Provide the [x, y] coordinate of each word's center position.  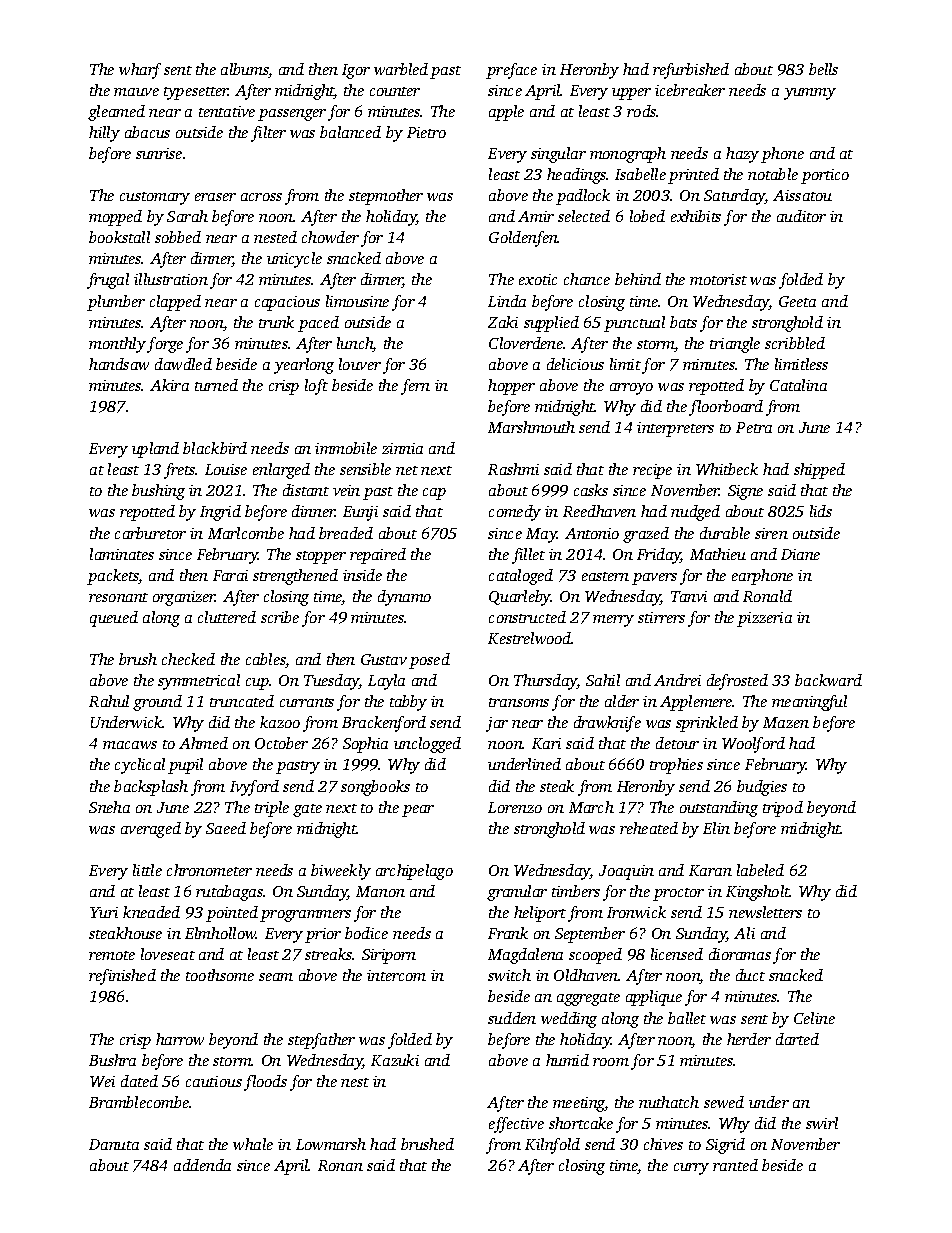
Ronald [767, 596]
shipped [819, 471]
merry [613, 621]
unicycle [294, 260]
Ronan [340, 1165]
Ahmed [203, 743]
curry [691, 1169]
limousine [357, 301]
